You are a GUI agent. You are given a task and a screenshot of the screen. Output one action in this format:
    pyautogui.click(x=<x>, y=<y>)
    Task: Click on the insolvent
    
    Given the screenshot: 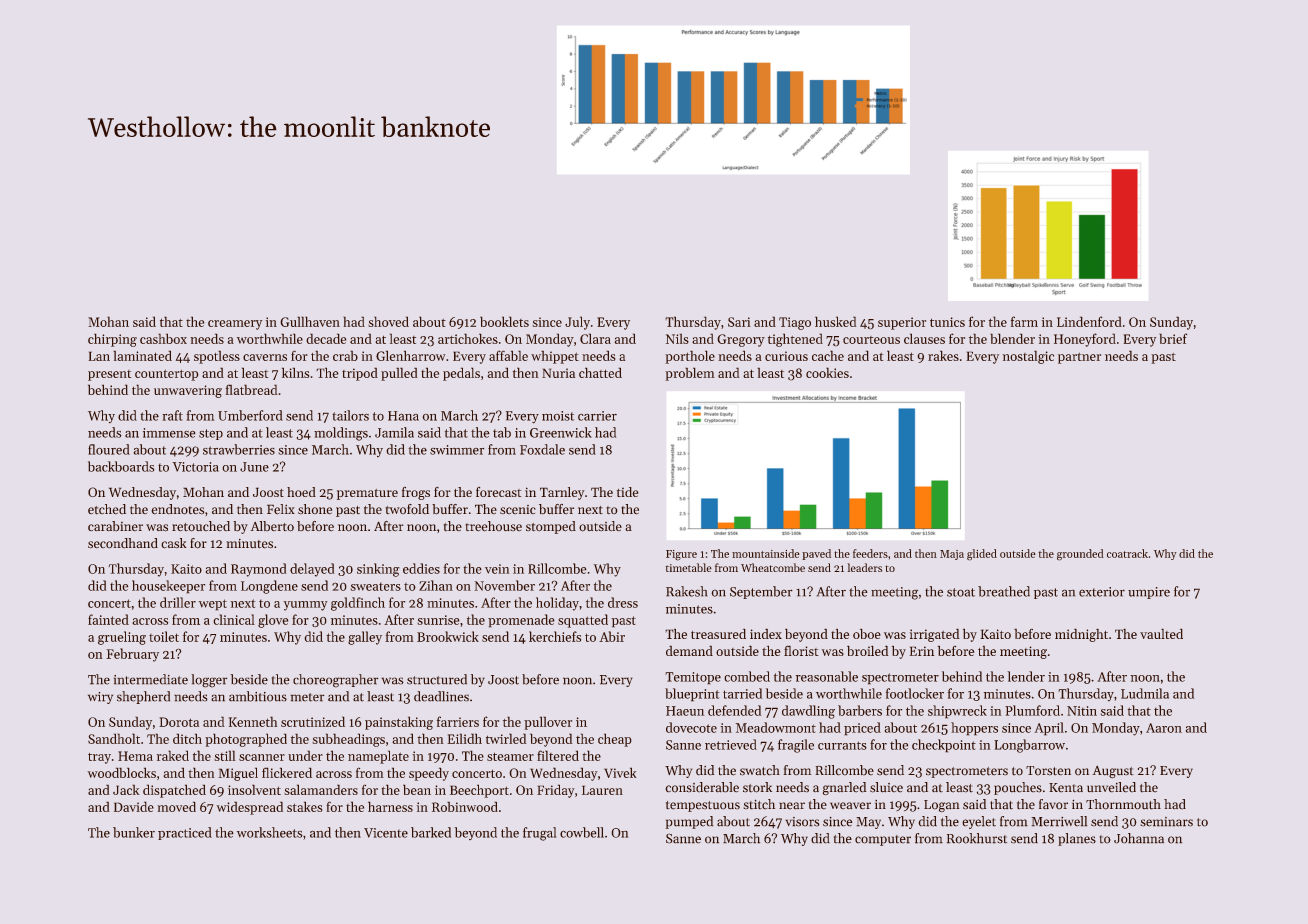 What is the action you would take?
    pyautogui.click(x=254, y=789)
